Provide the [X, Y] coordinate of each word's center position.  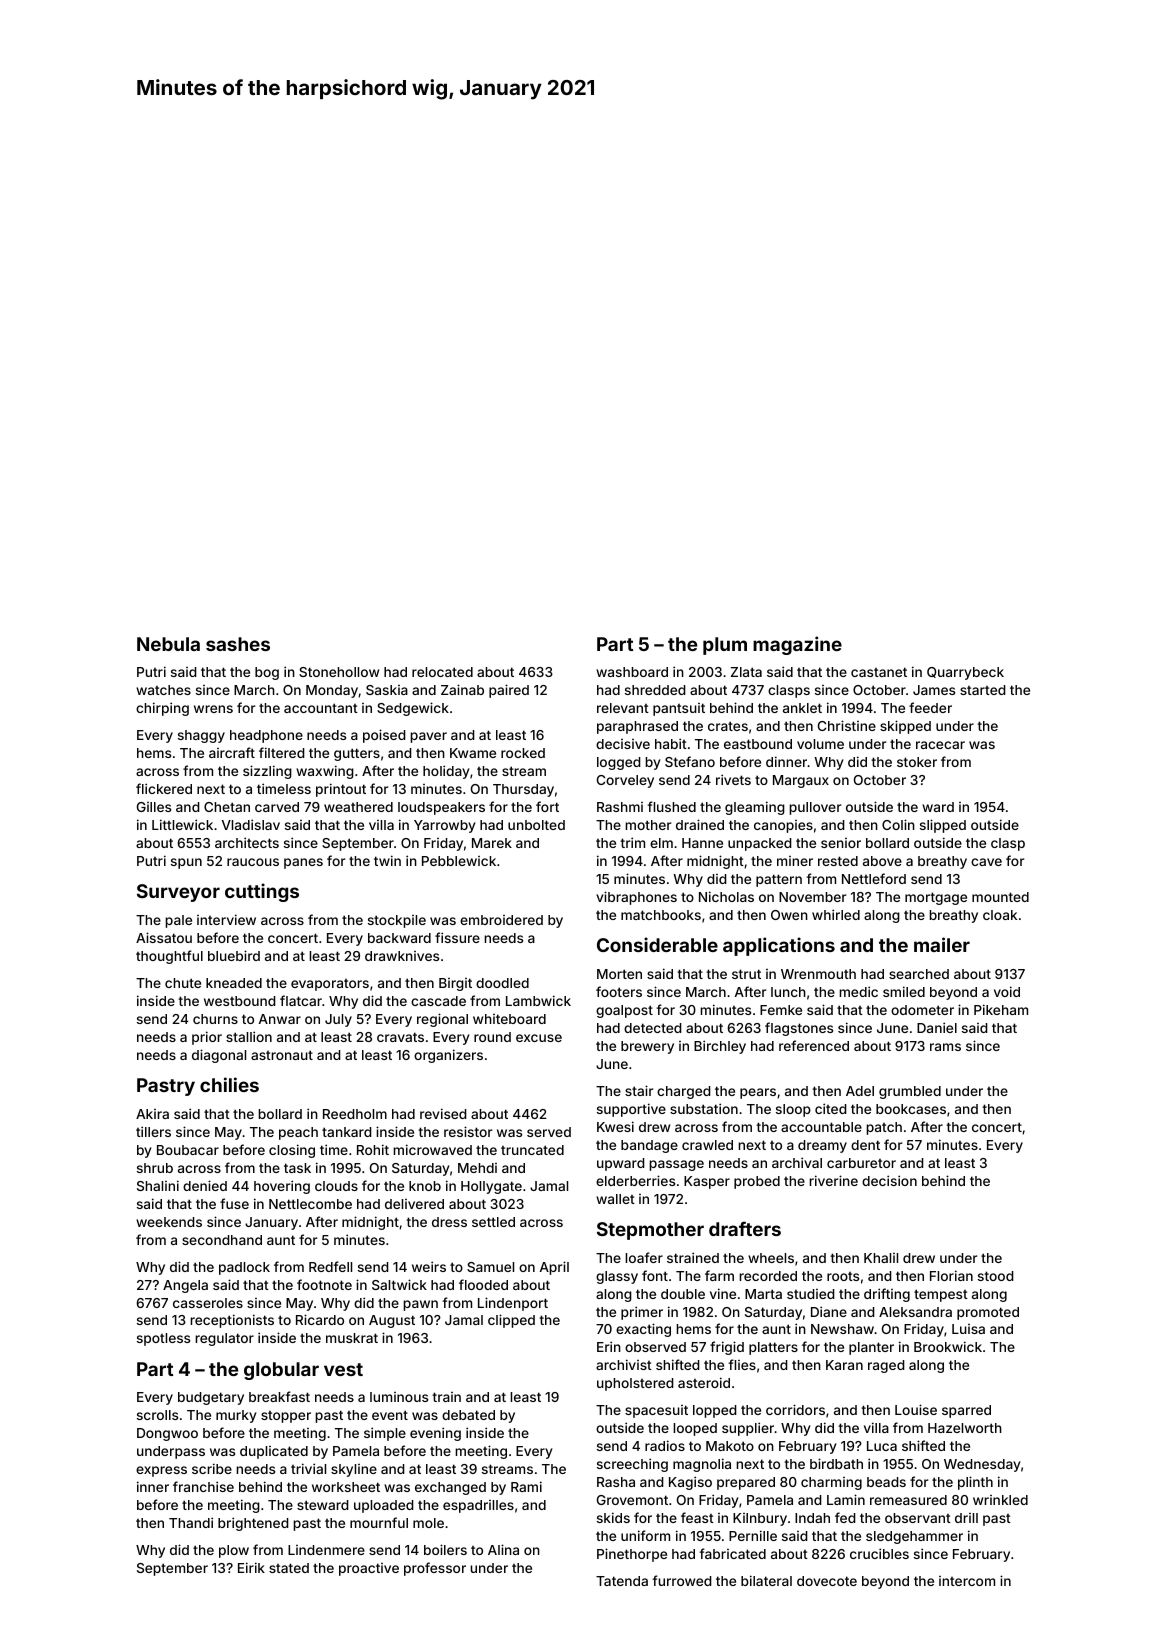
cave [986, 862]
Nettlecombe [310, 1204]
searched [919, 974]
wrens [213, 709]
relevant [623, 708]
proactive [369, 1569]
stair [639, 1090]
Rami [526, 1486]
